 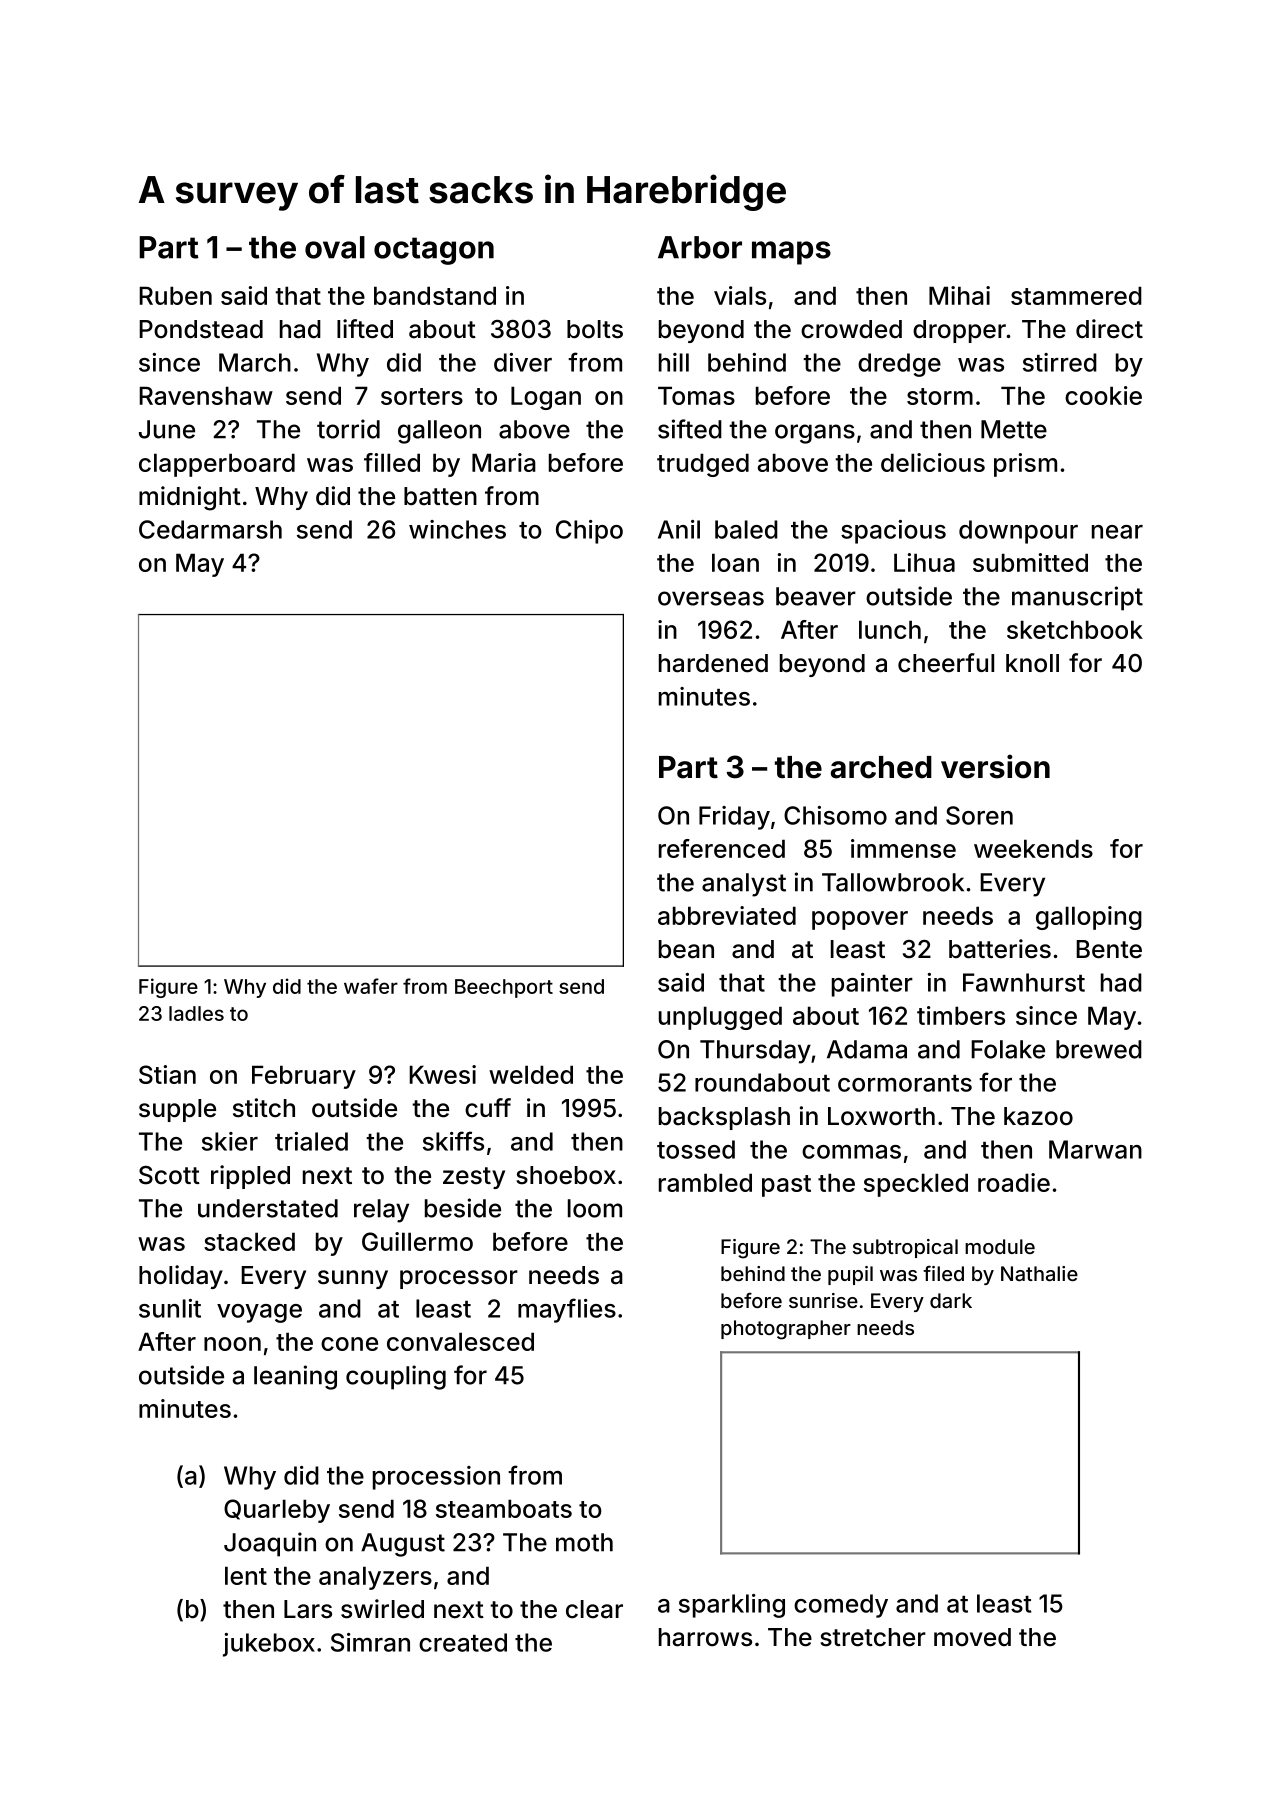 What do you see at coordinates (679, 529) in the screenshot?
I see `Anil` at bounding box center [679, 529].
